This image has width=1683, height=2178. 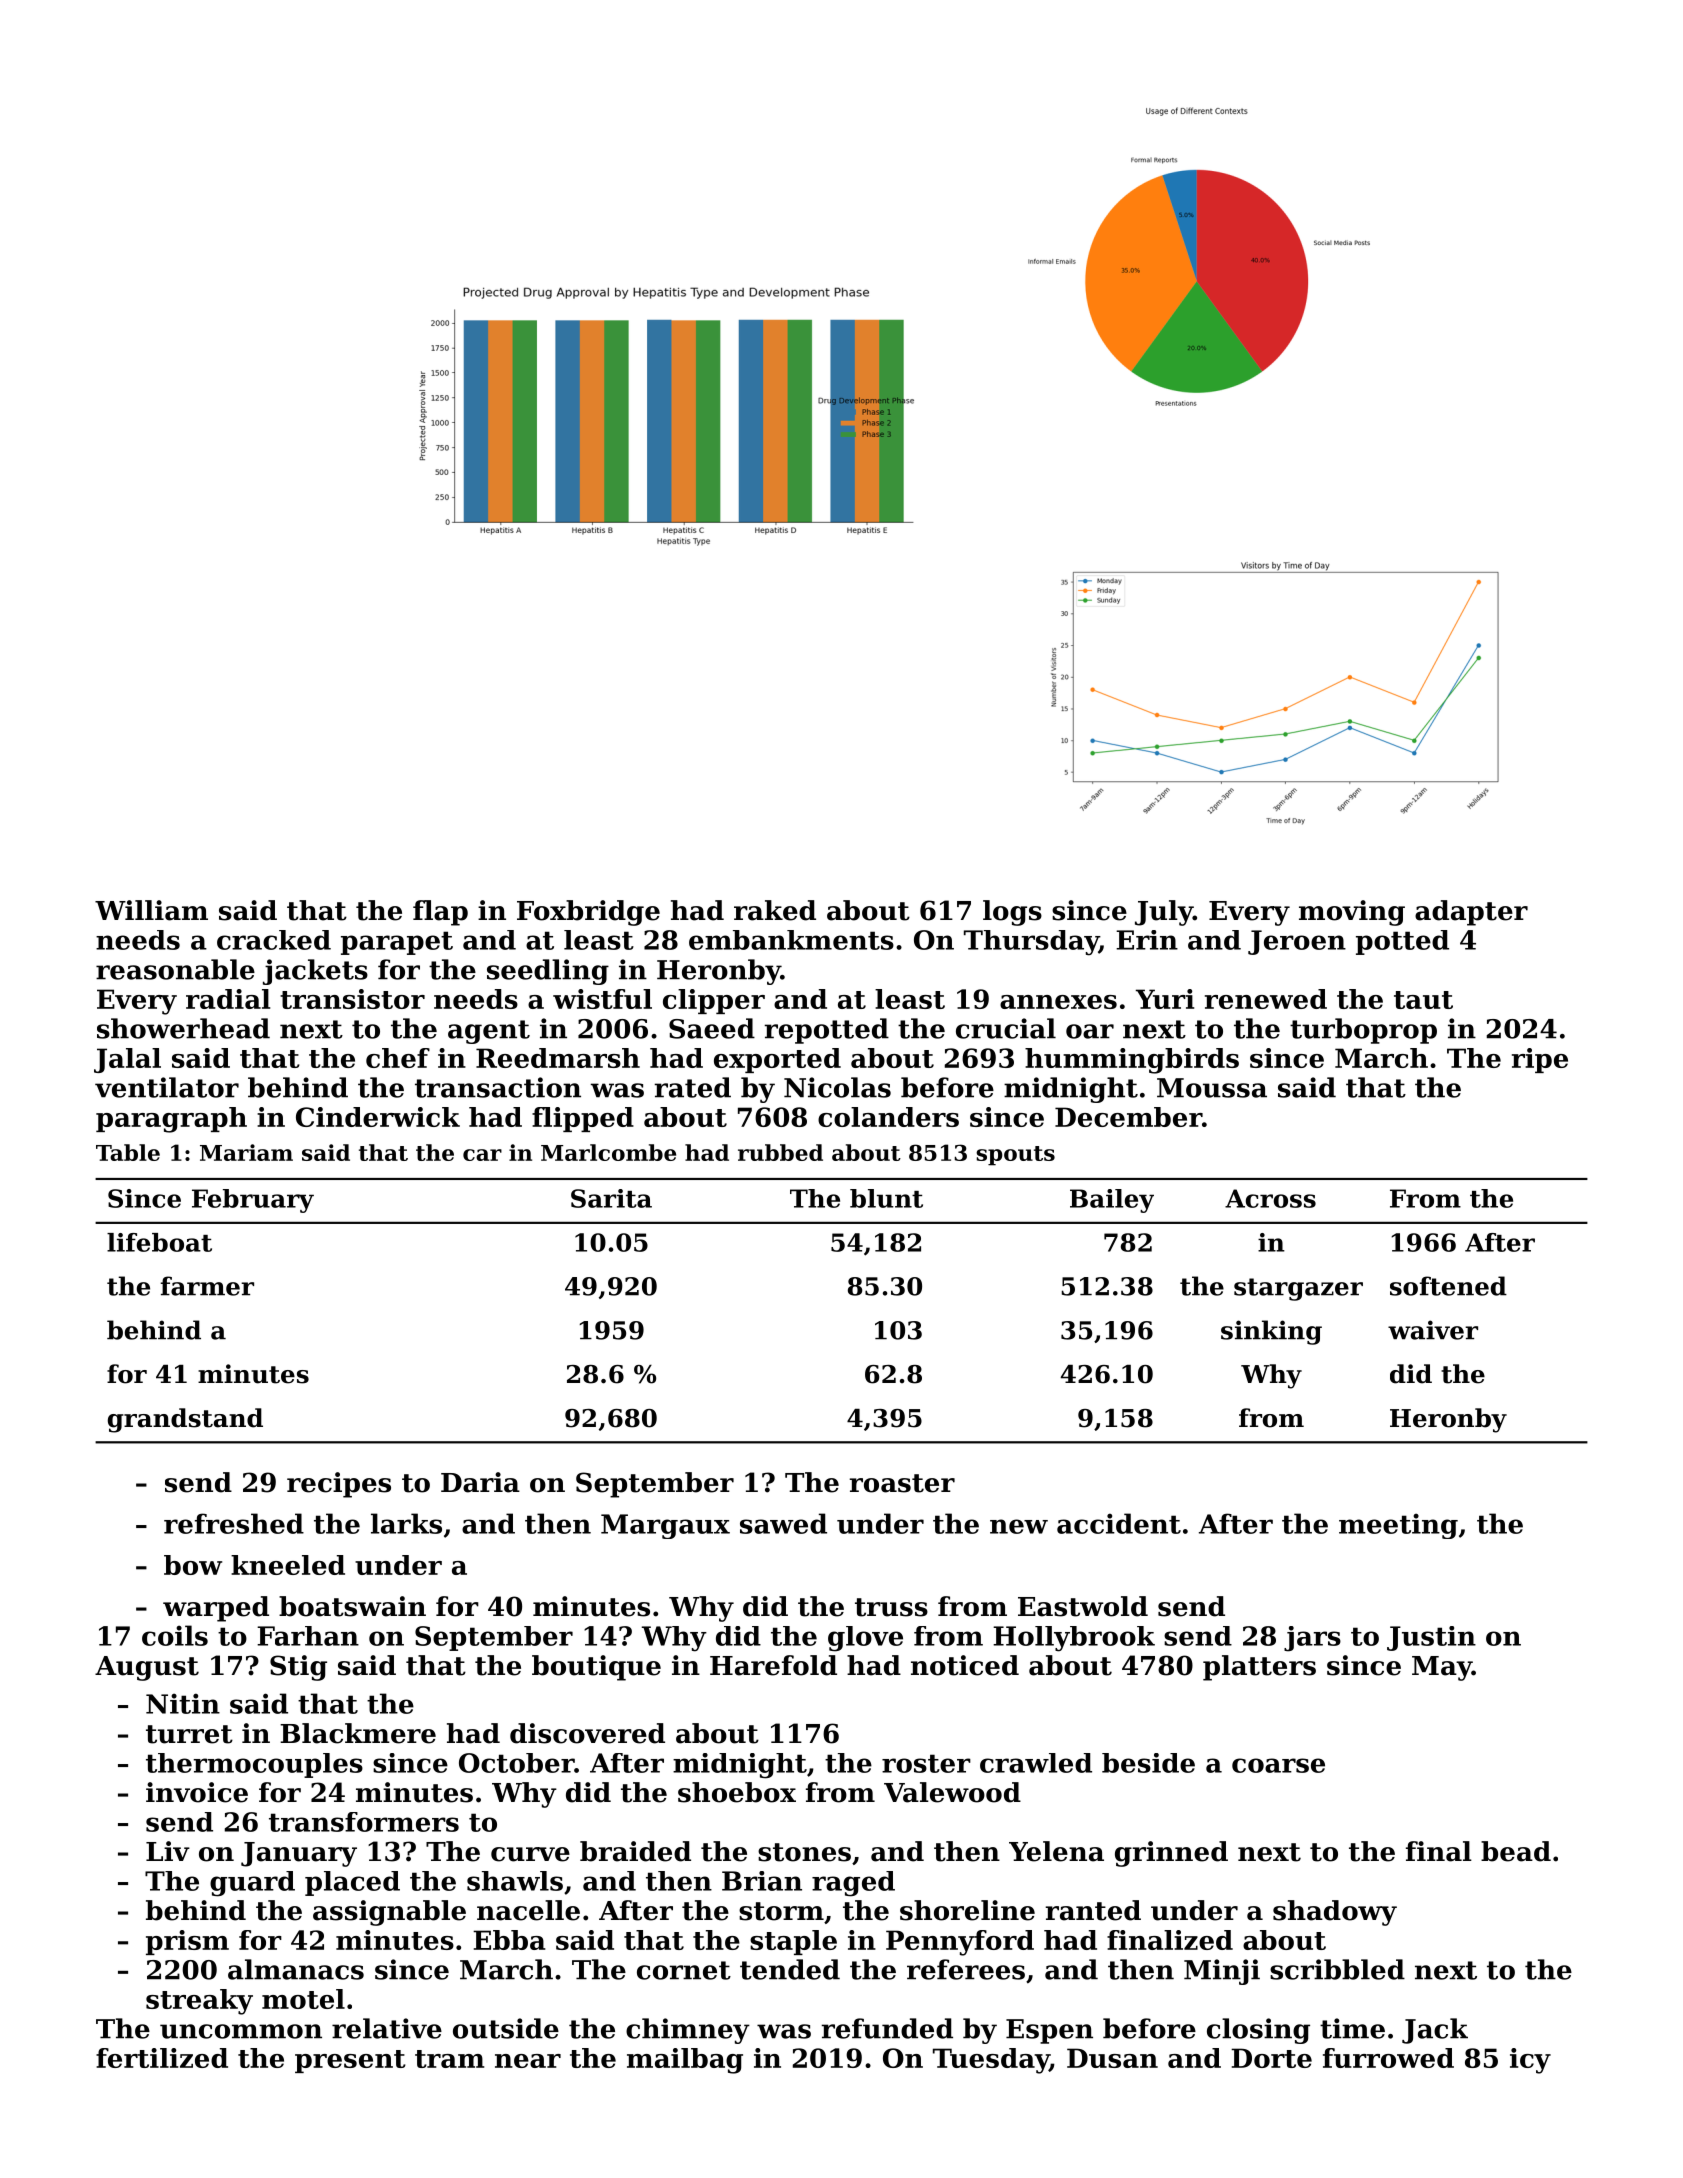 I want to click on grandstand, so click(x=185, y=1420).
